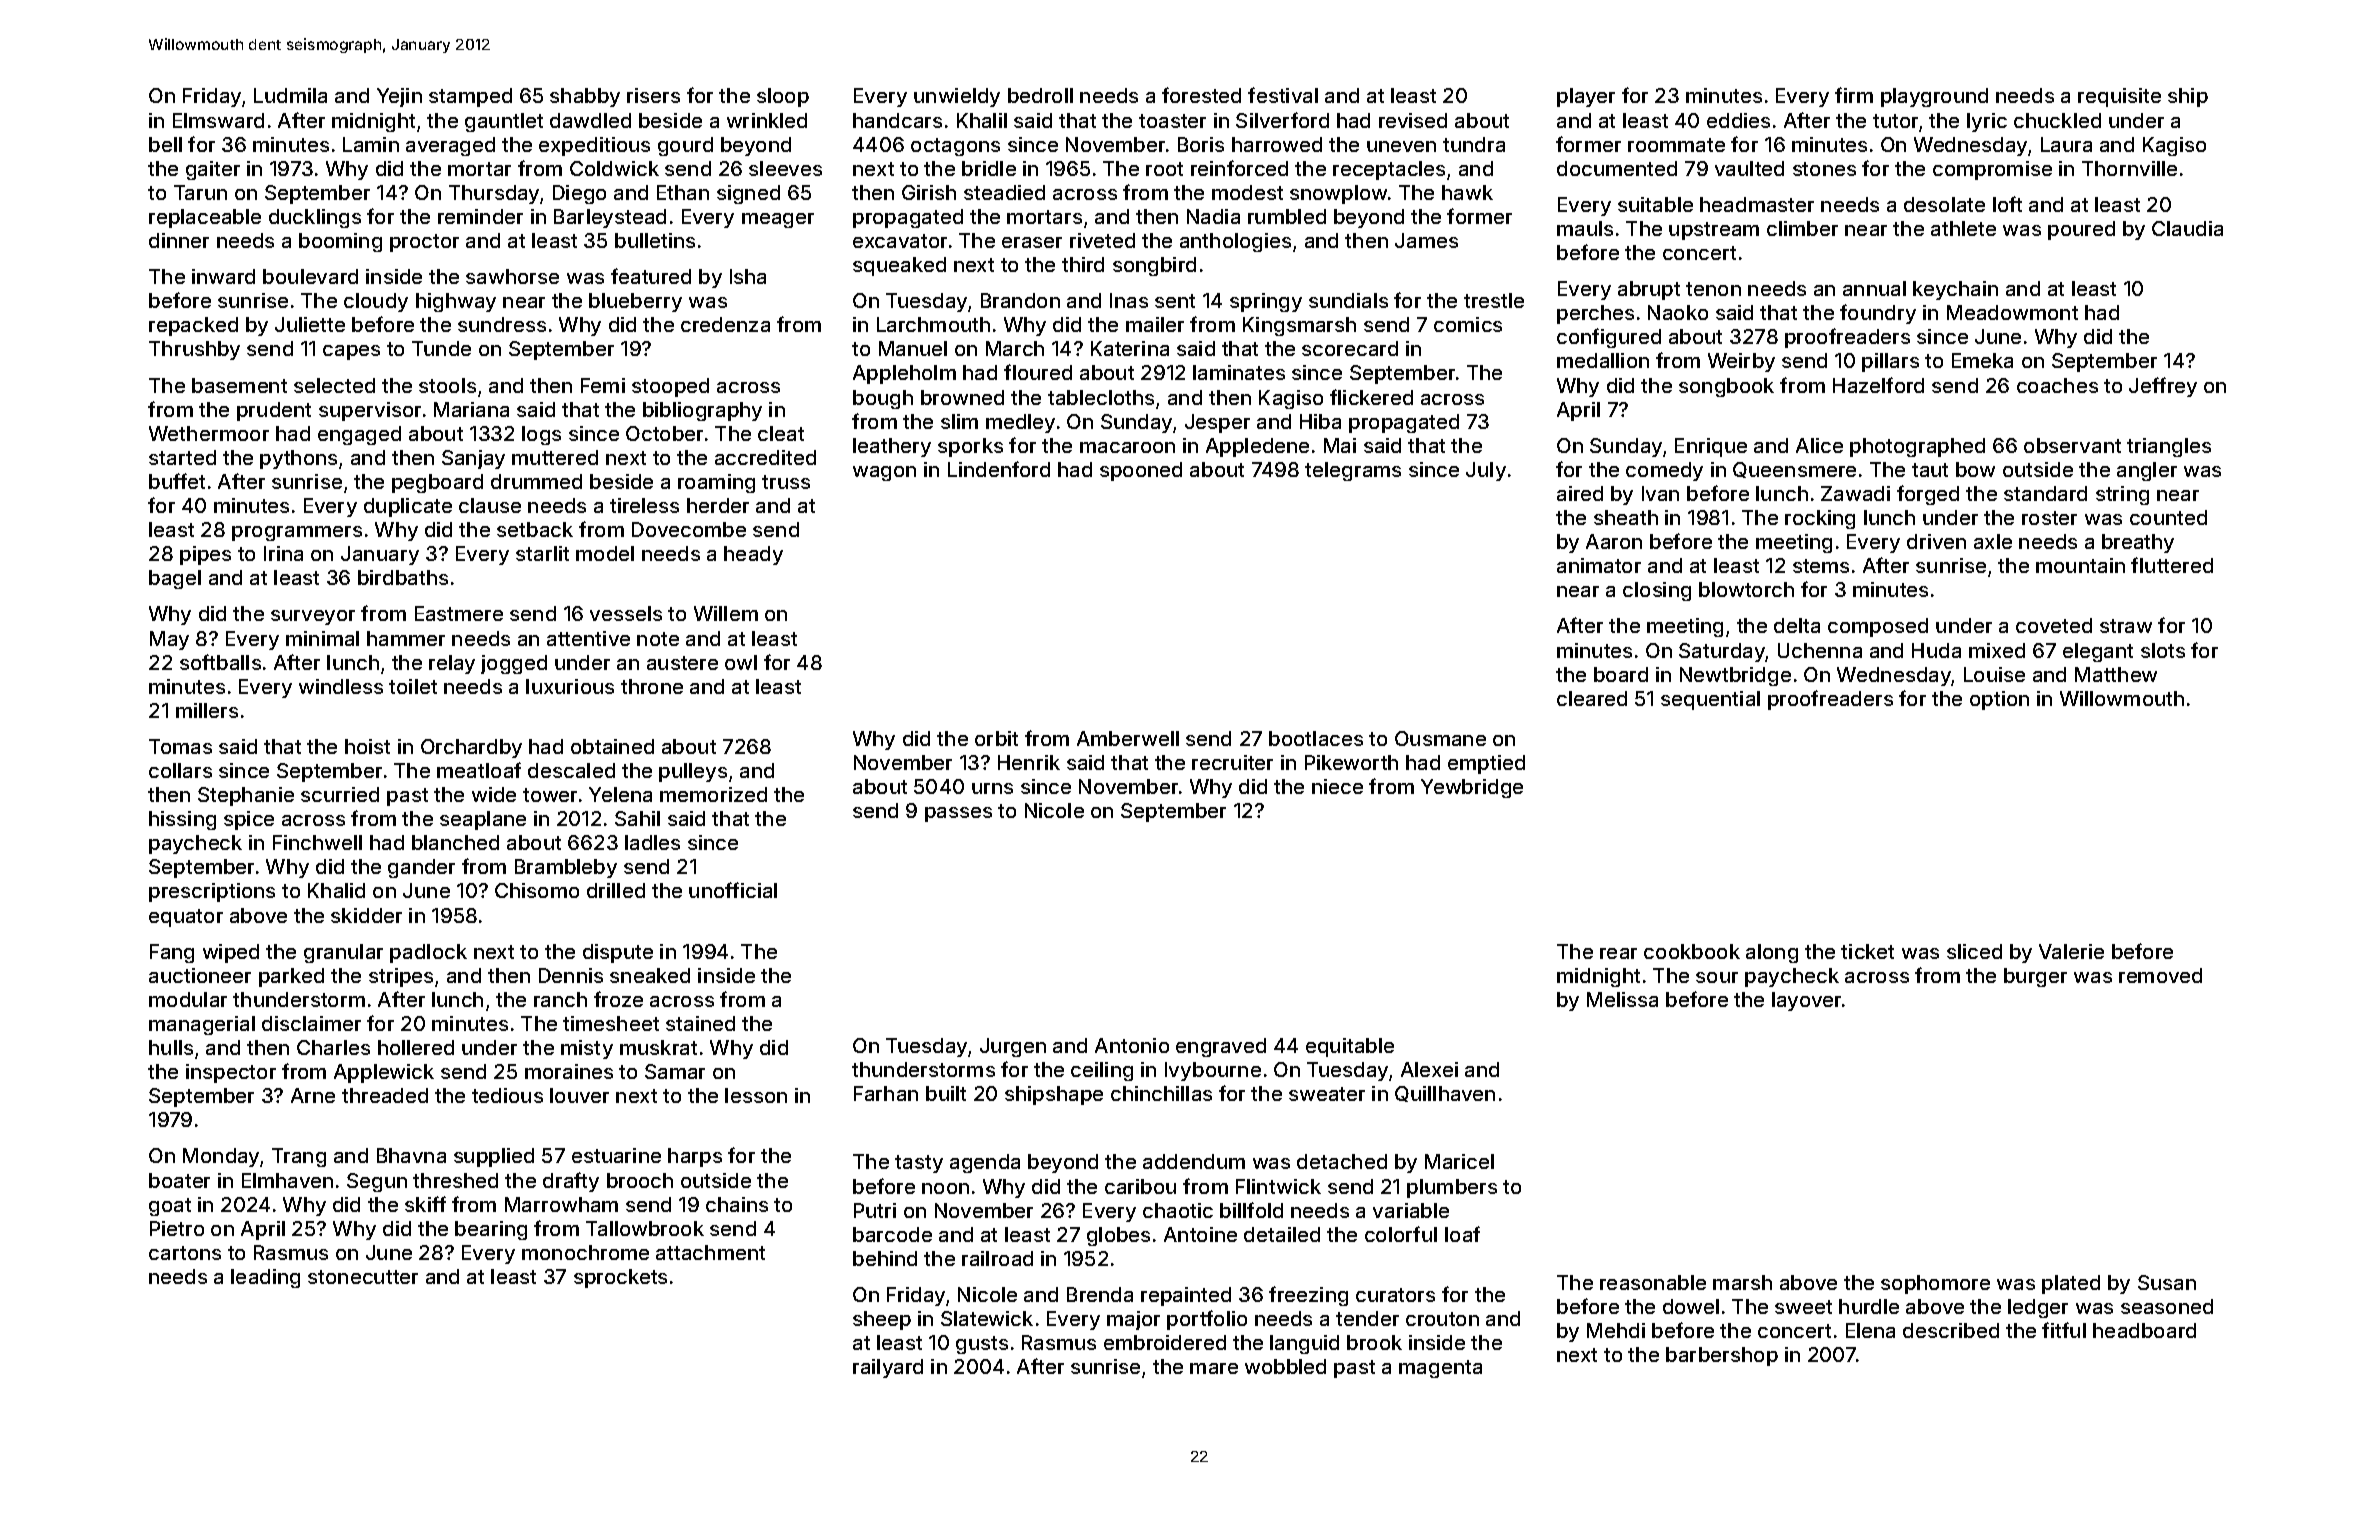  I want to click on wobbled, so click(1285, 1366).
